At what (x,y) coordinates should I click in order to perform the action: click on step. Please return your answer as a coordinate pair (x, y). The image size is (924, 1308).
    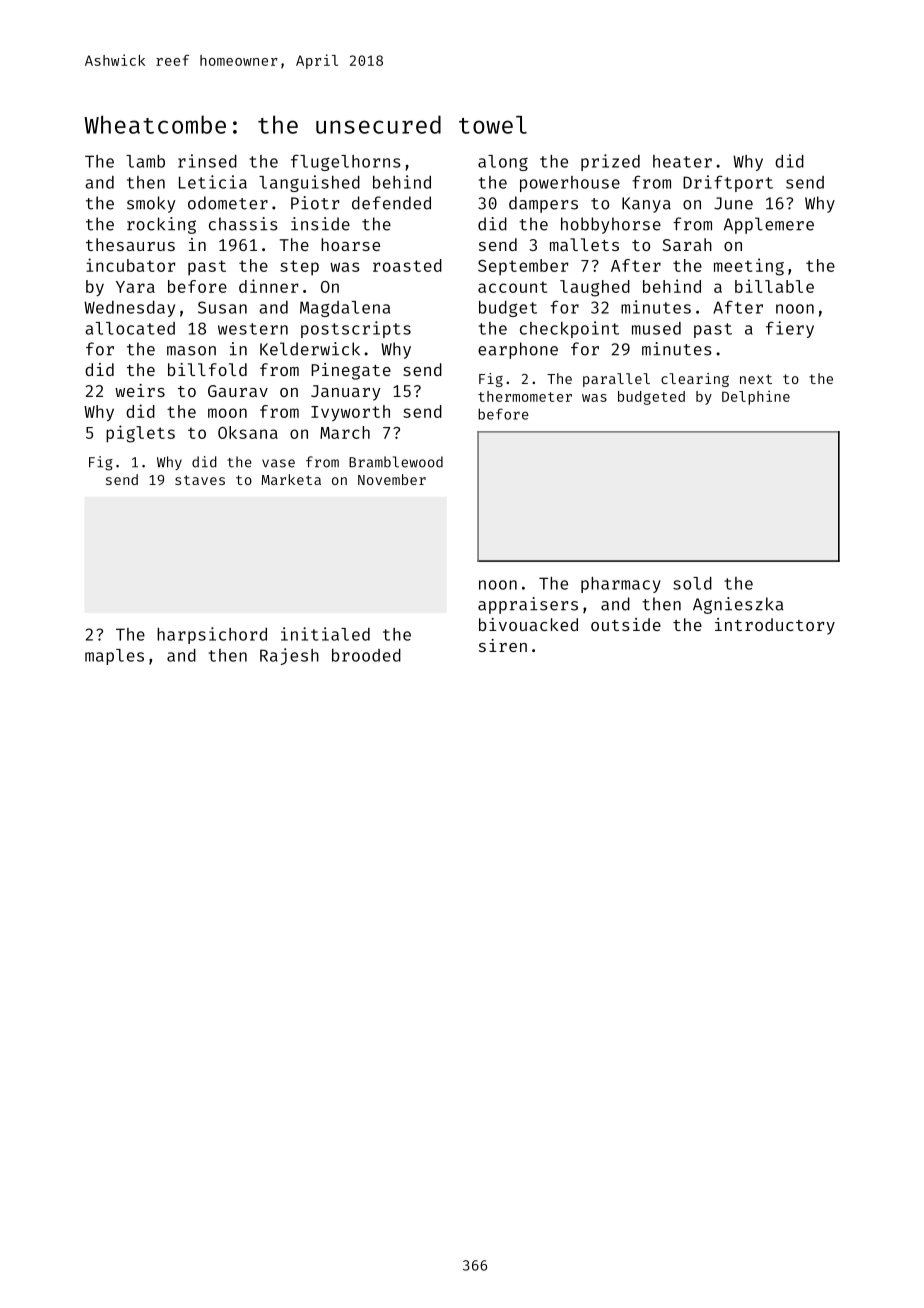
    Looking at the image, I should click on (299, 267).
